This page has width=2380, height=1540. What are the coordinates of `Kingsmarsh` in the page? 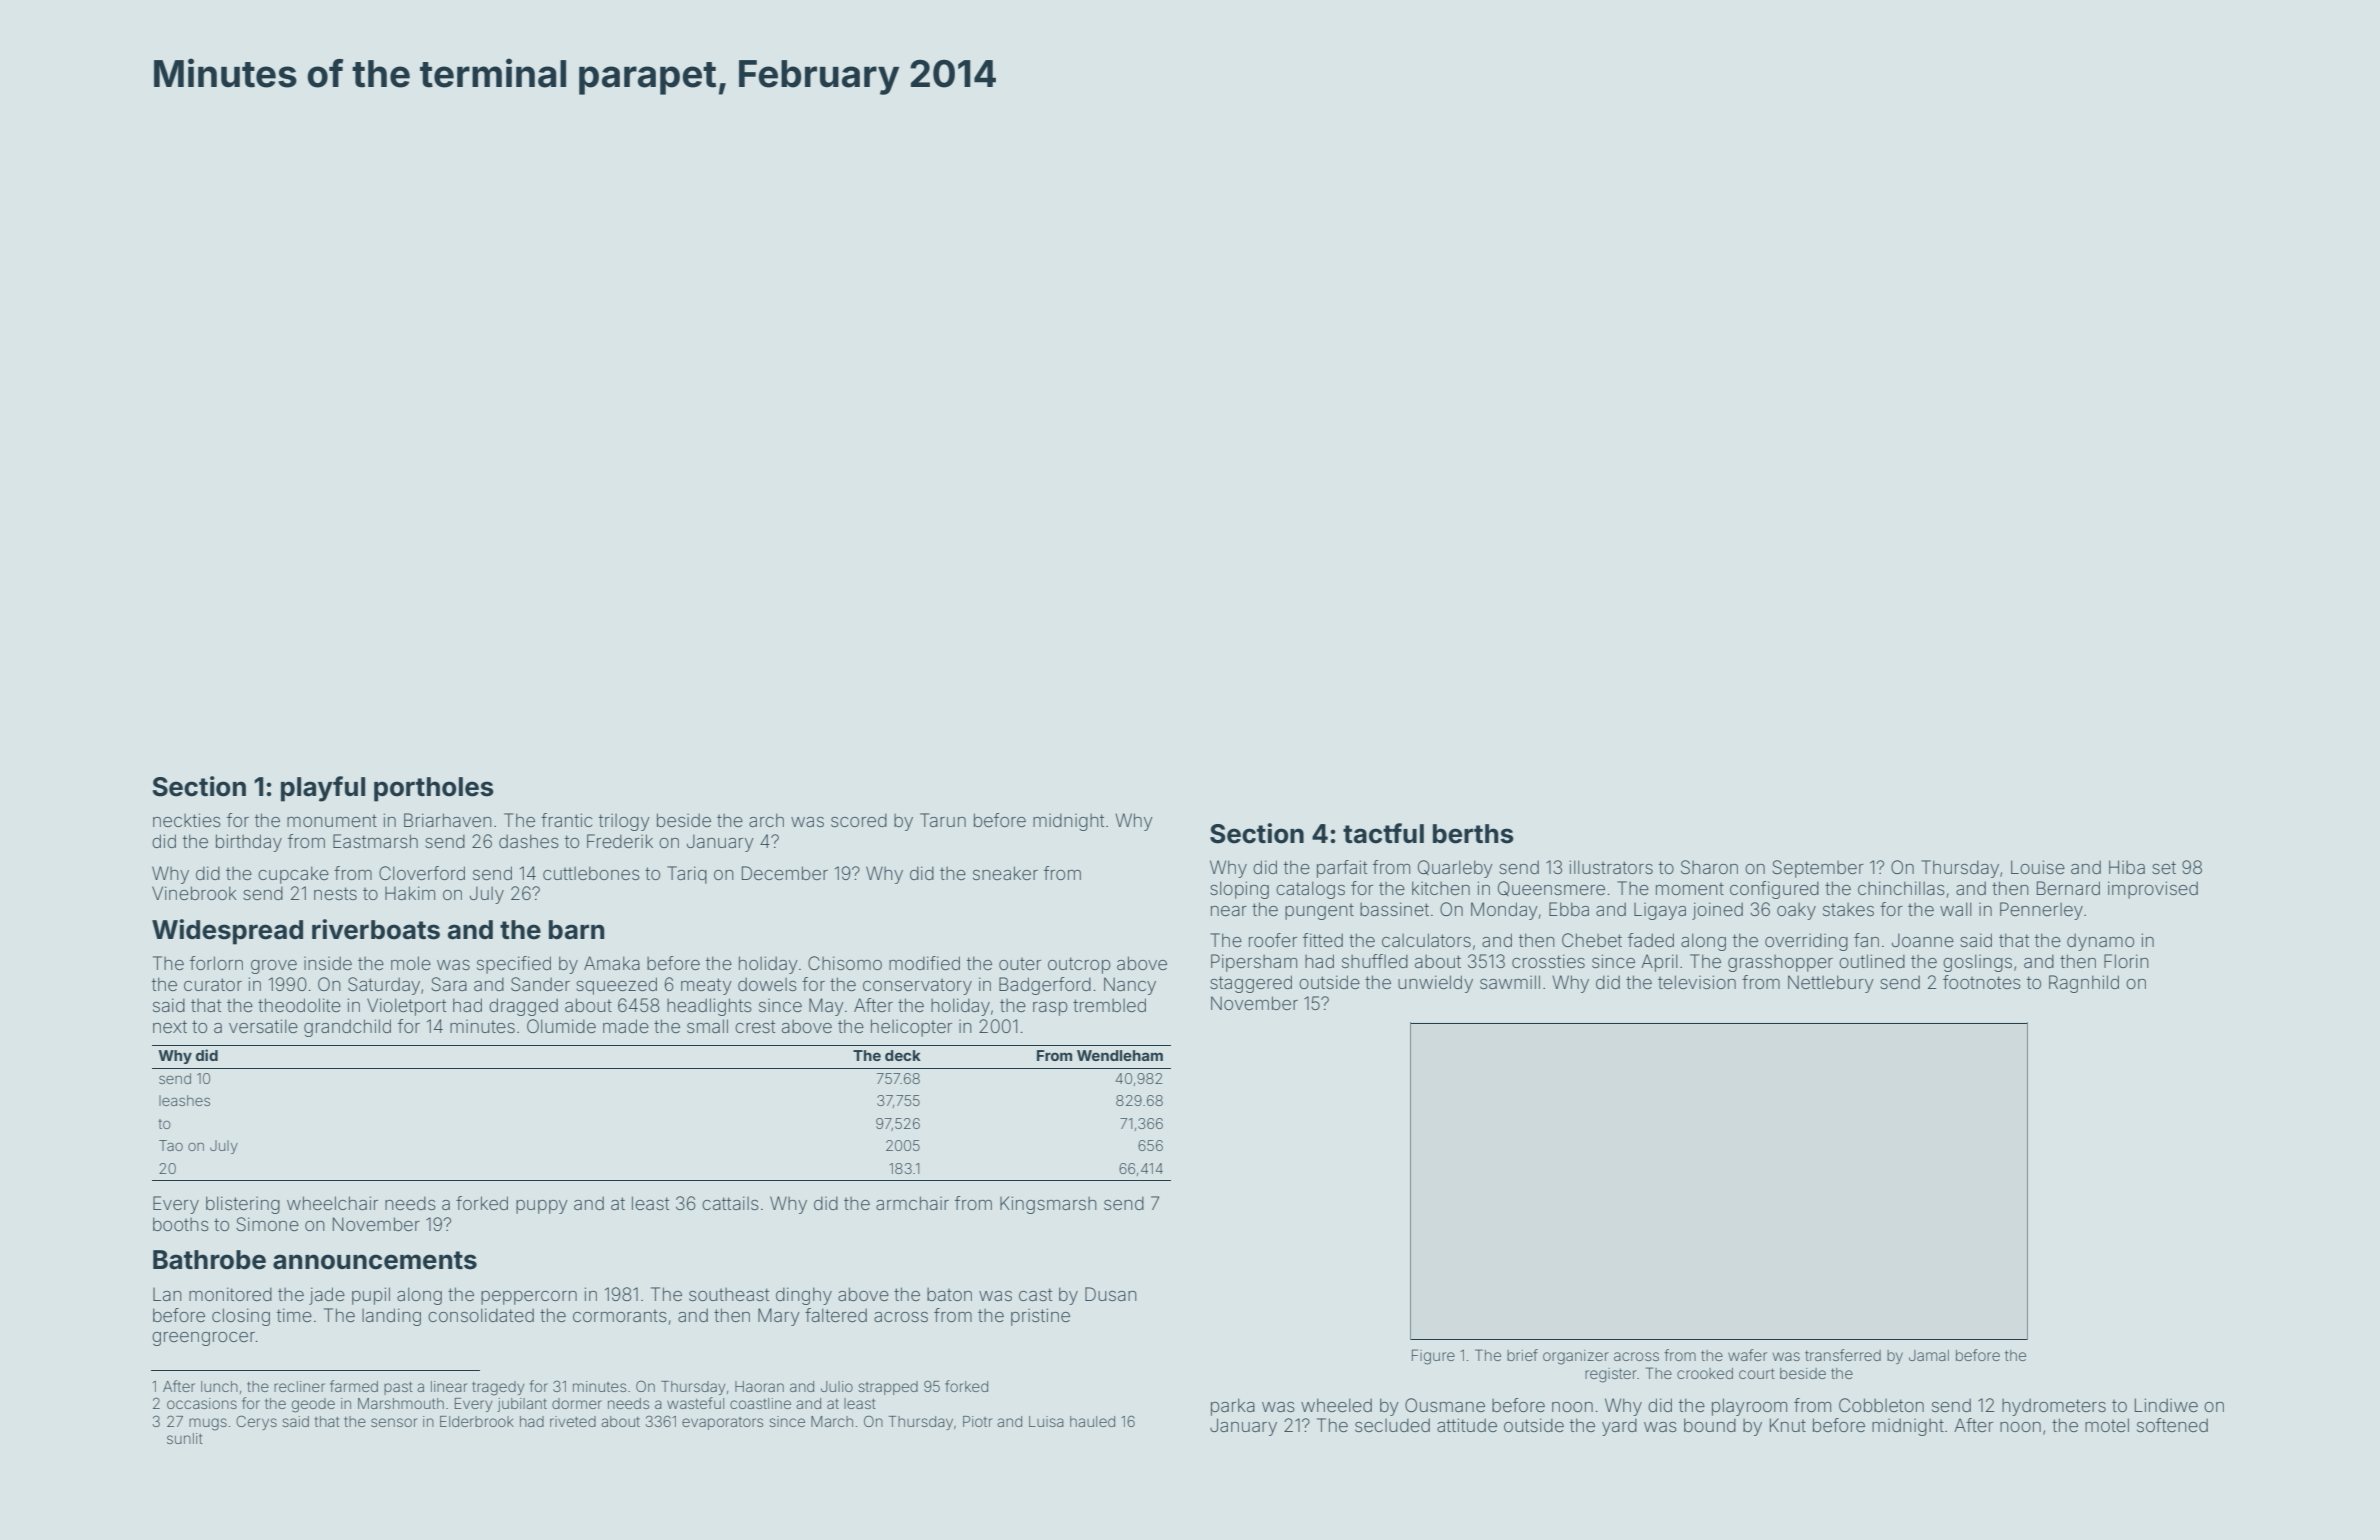 It's located at (1048, 1205).
